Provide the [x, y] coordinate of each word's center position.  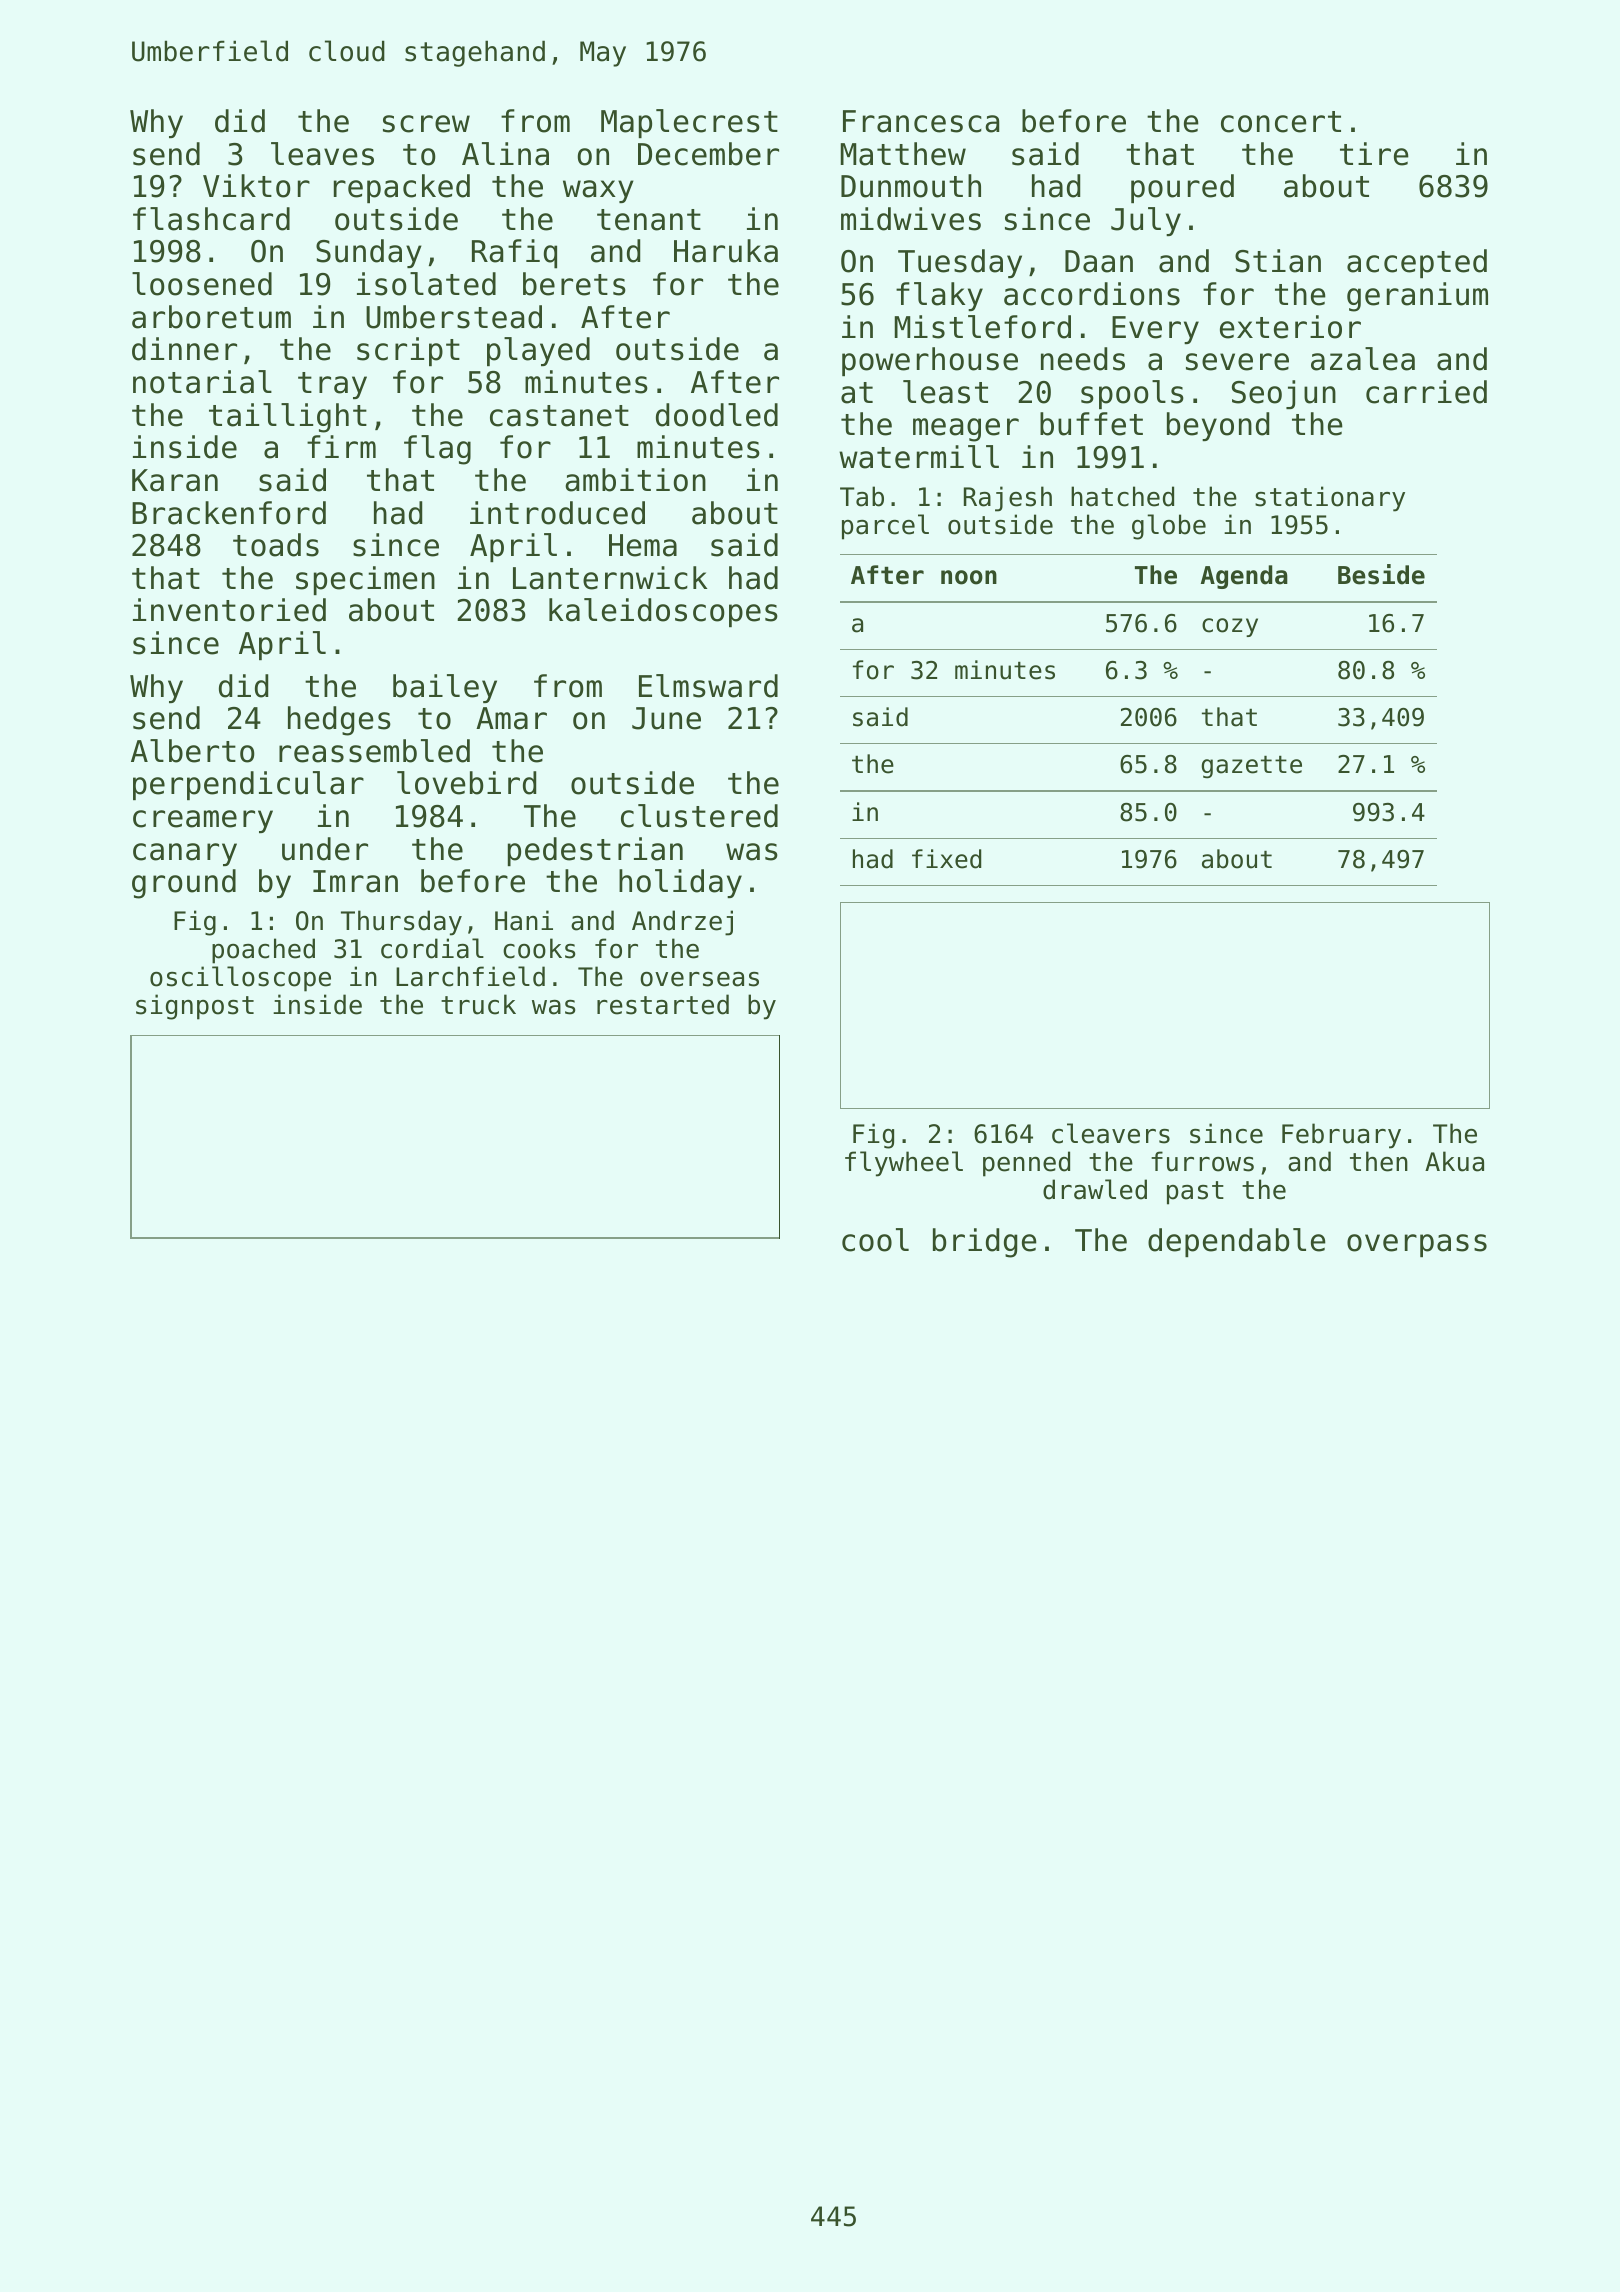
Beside [1381, 574]
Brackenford [229, 513]
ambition [635, 480]
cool [875, 1240]
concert [1281, 122]
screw [426, 124]
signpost [195, 1007]
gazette [1251, 767]
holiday [680, 883]
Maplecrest [689, 123]
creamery [203, 821]
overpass [1417, 1245]
